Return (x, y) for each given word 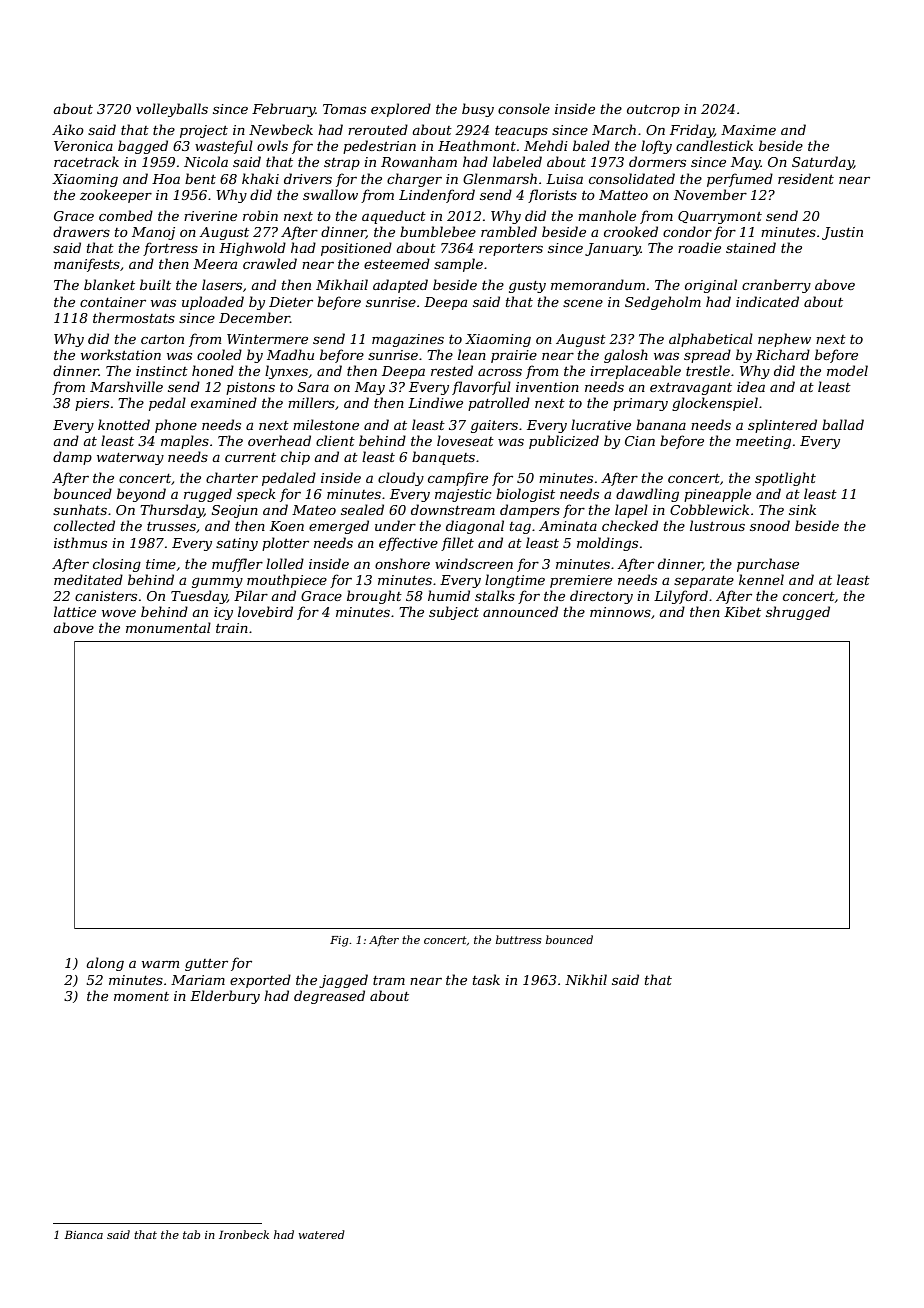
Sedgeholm (663, 303)
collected (84, 525)
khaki (260, 178)
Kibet (742, 611)
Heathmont (477, 145)
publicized (564, 442)
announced (520, 611)
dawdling (647, 495)
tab (191, 1234)
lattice (75, 611)
